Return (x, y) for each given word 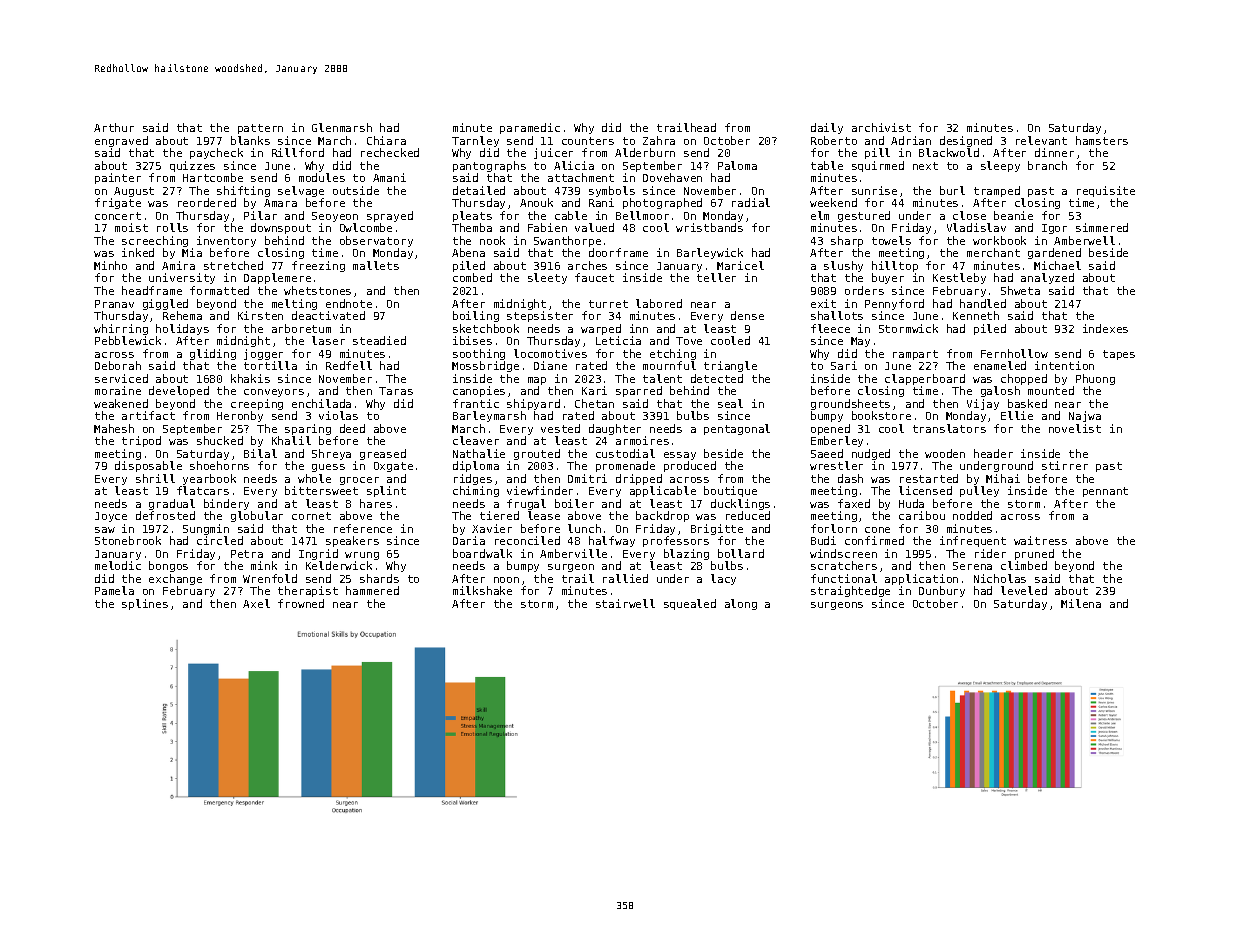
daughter (615, 429)
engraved (121, 141)
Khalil (291, 440)
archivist (881, 127)
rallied (625, 578)
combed (472, 278)
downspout (281, 228)
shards (379, 578)
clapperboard (925, 379)
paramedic (530, 128)
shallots (837, 315)
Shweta (1020, 290)
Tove (689, 341)
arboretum (301, 328)
